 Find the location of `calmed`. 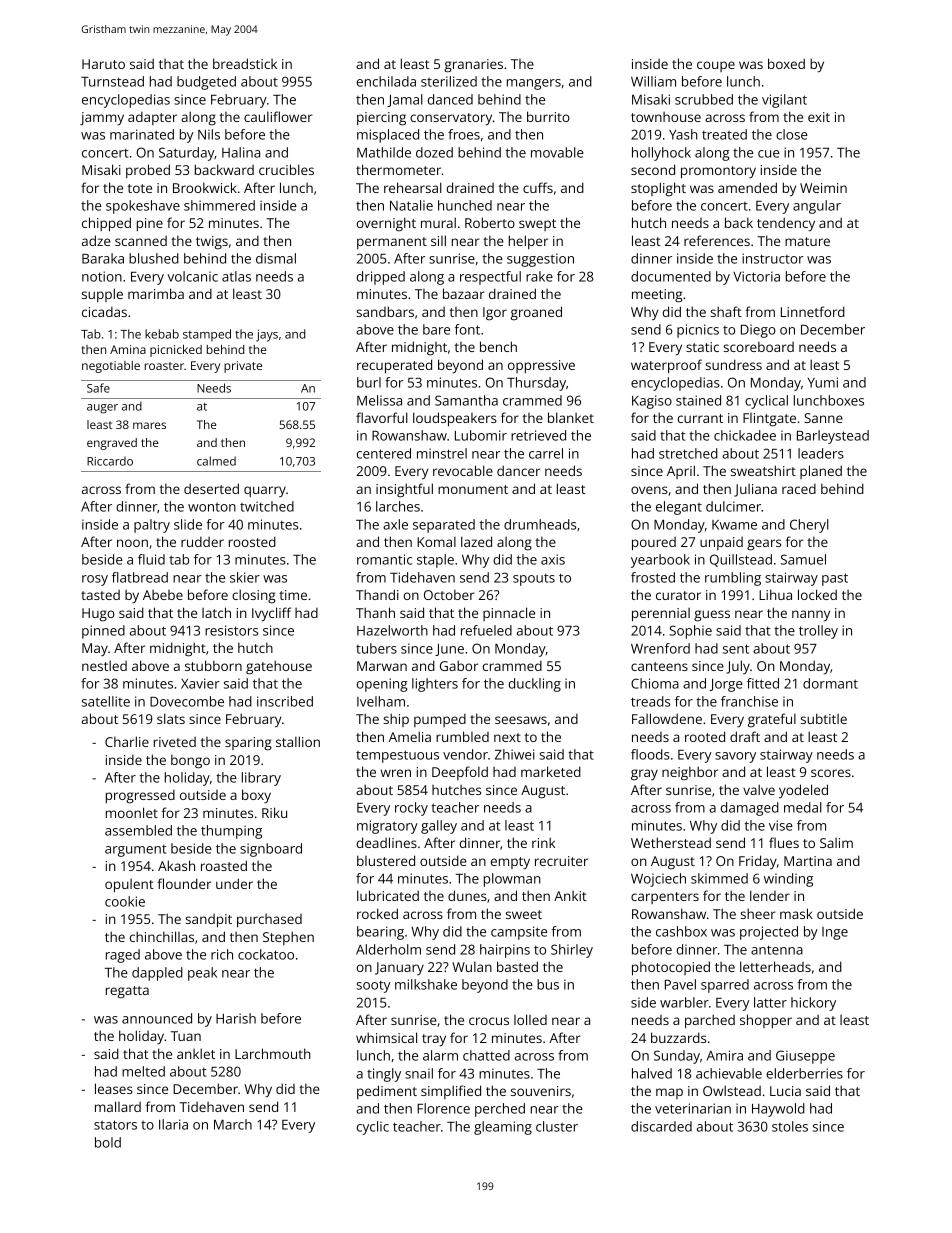

calmed is located at coordinates (216, 461).
